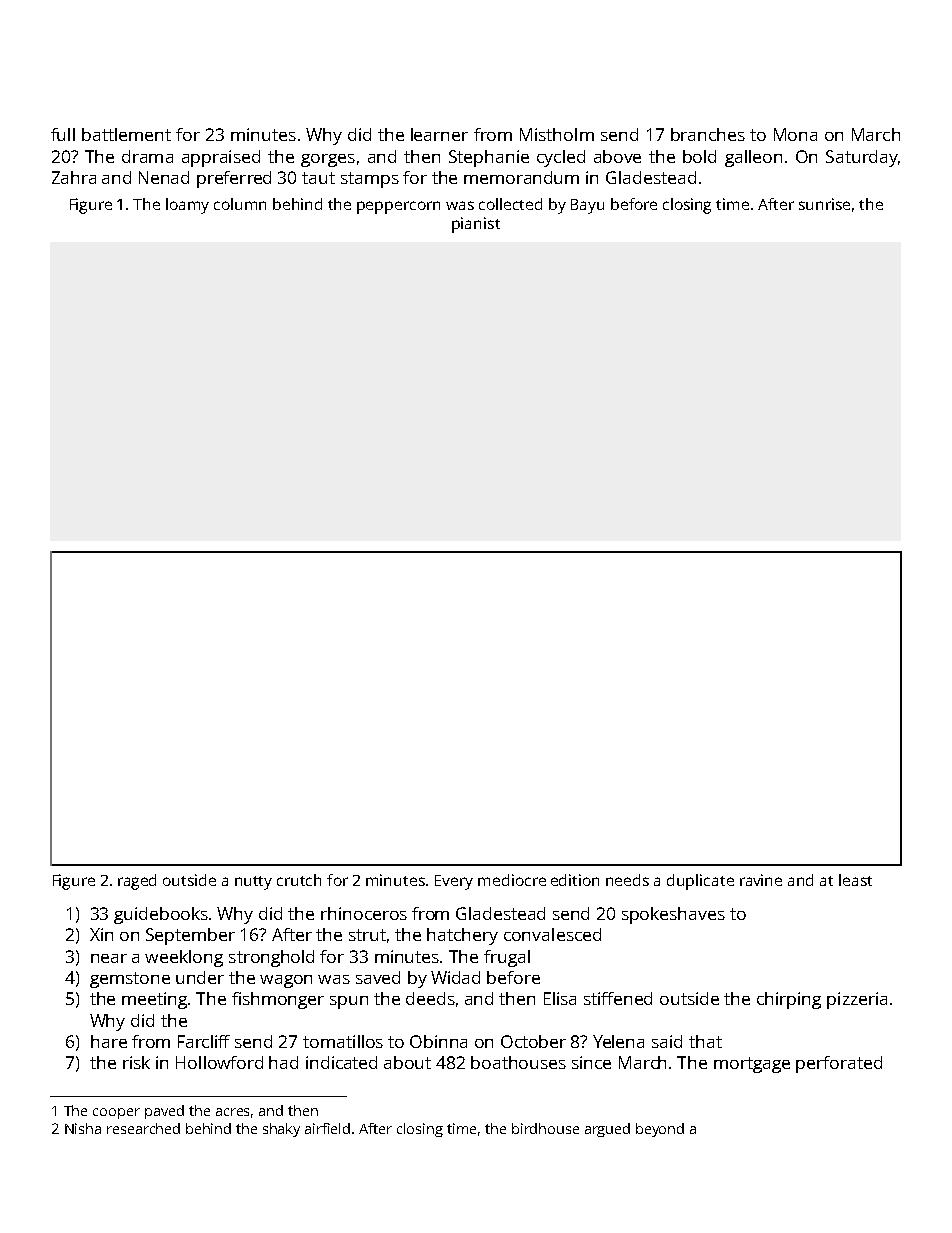  I want to click on least, so click(855, 880).
